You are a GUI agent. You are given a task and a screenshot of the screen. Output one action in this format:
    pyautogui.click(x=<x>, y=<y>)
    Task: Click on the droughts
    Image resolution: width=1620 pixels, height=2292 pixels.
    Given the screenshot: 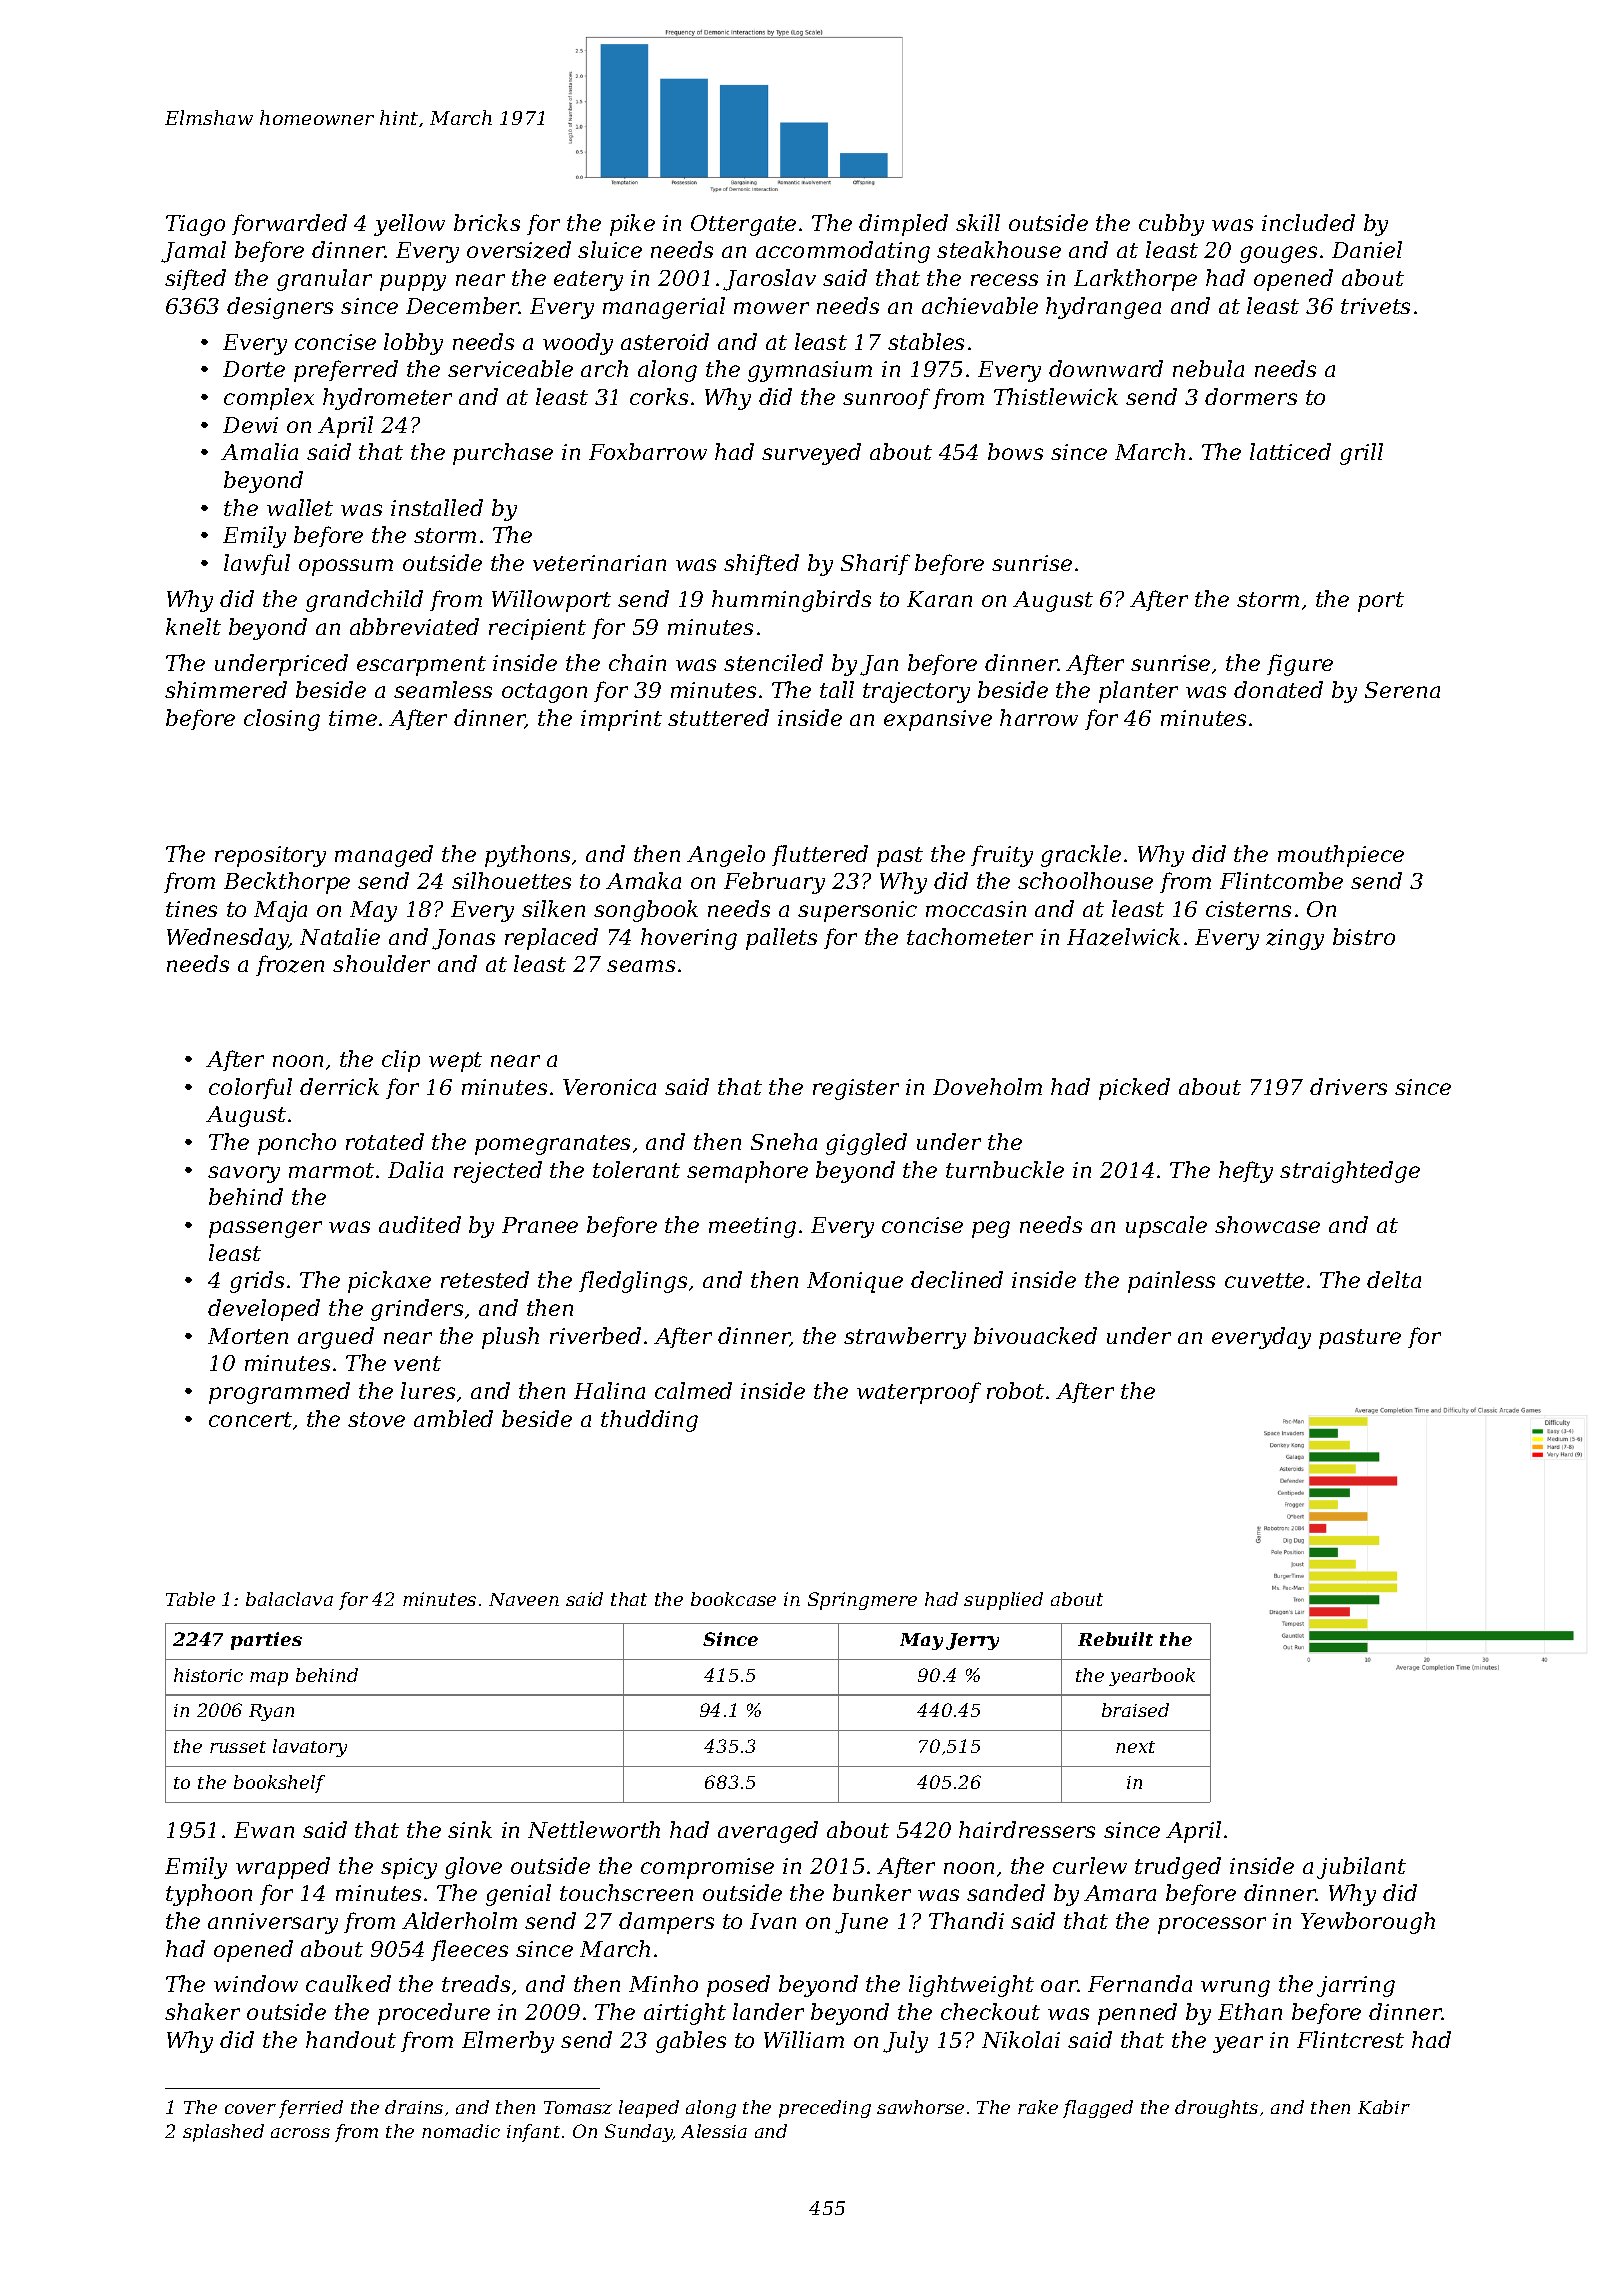 What is the action you would take?
    pyautogui.click(x=1216, y=2109)
